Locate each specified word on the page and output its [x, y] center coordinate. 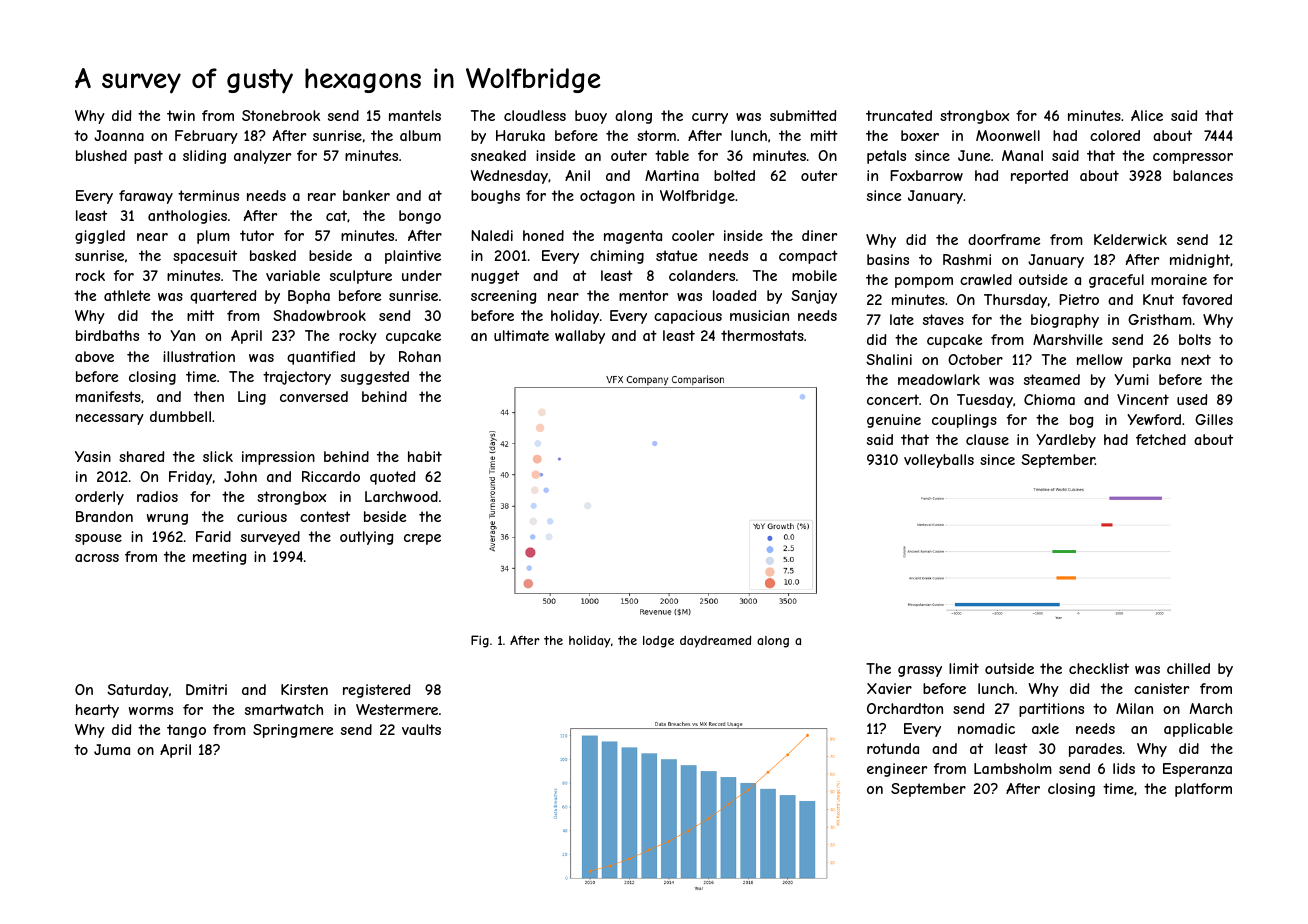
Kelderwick [1130, 239]
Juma [112, 749]
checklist [1099, 668]
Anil [577, 175]
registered [376, 691]
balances [1203, 175]
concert [893, 399]
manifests [108, 396]
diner [819, 235]
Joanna [119, 135]
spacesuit [205, 257]
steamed [1052, 379]
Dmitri [206, 689]
